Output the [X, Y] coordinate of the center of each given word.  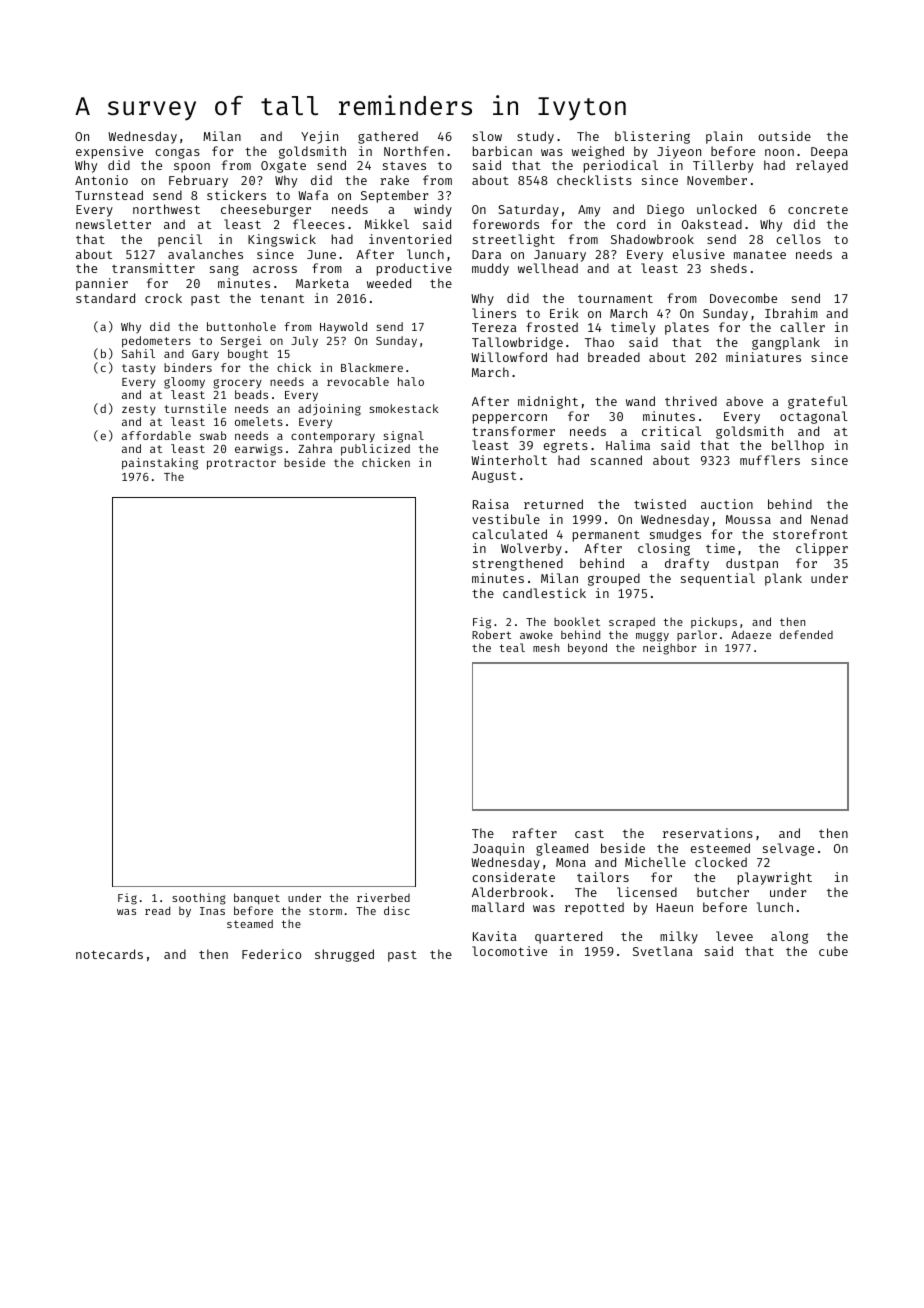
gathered [388, 137]
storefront [810, 534]
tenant [282, 298]
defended [806, 634]
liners [494, 313]
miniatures [763, 357]
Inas [212, 911]
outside [784, 136]
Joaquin [498, 849]
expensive [109, 152]
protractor [241, 464]
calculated [509, 534]
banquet [257, 899]
